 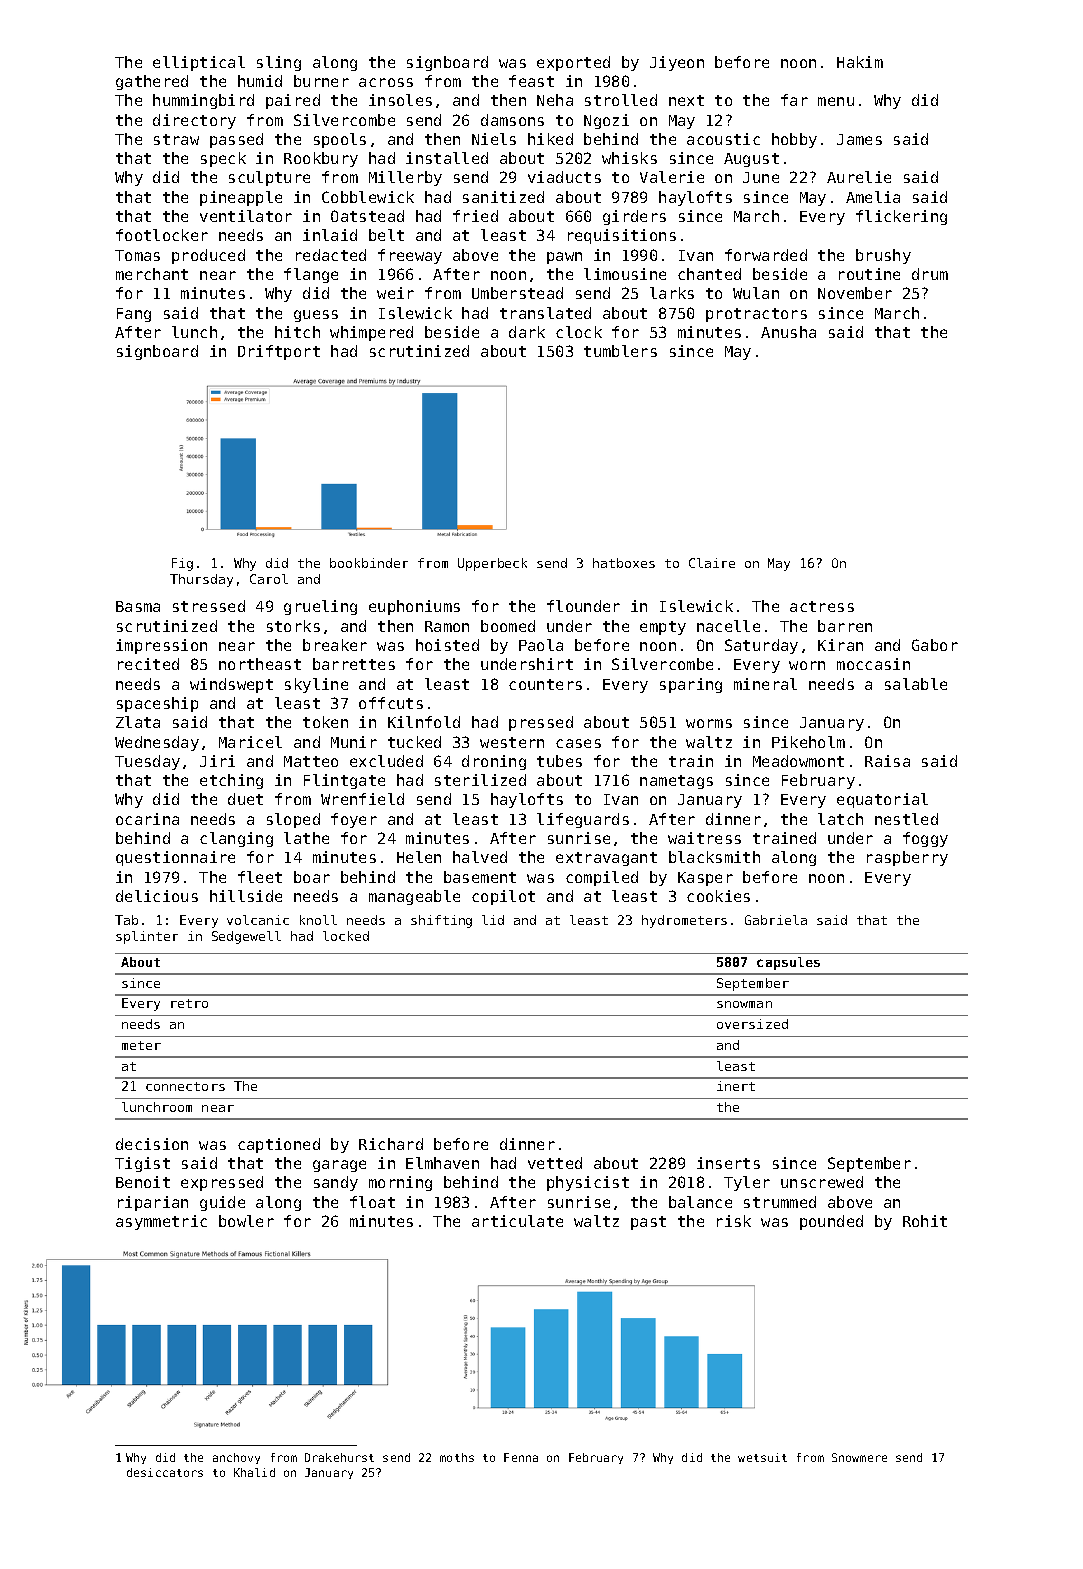 What do you see at coordinates (175, 858) in the page?
I see `questionnaire` at bounding box center [175, 858].
